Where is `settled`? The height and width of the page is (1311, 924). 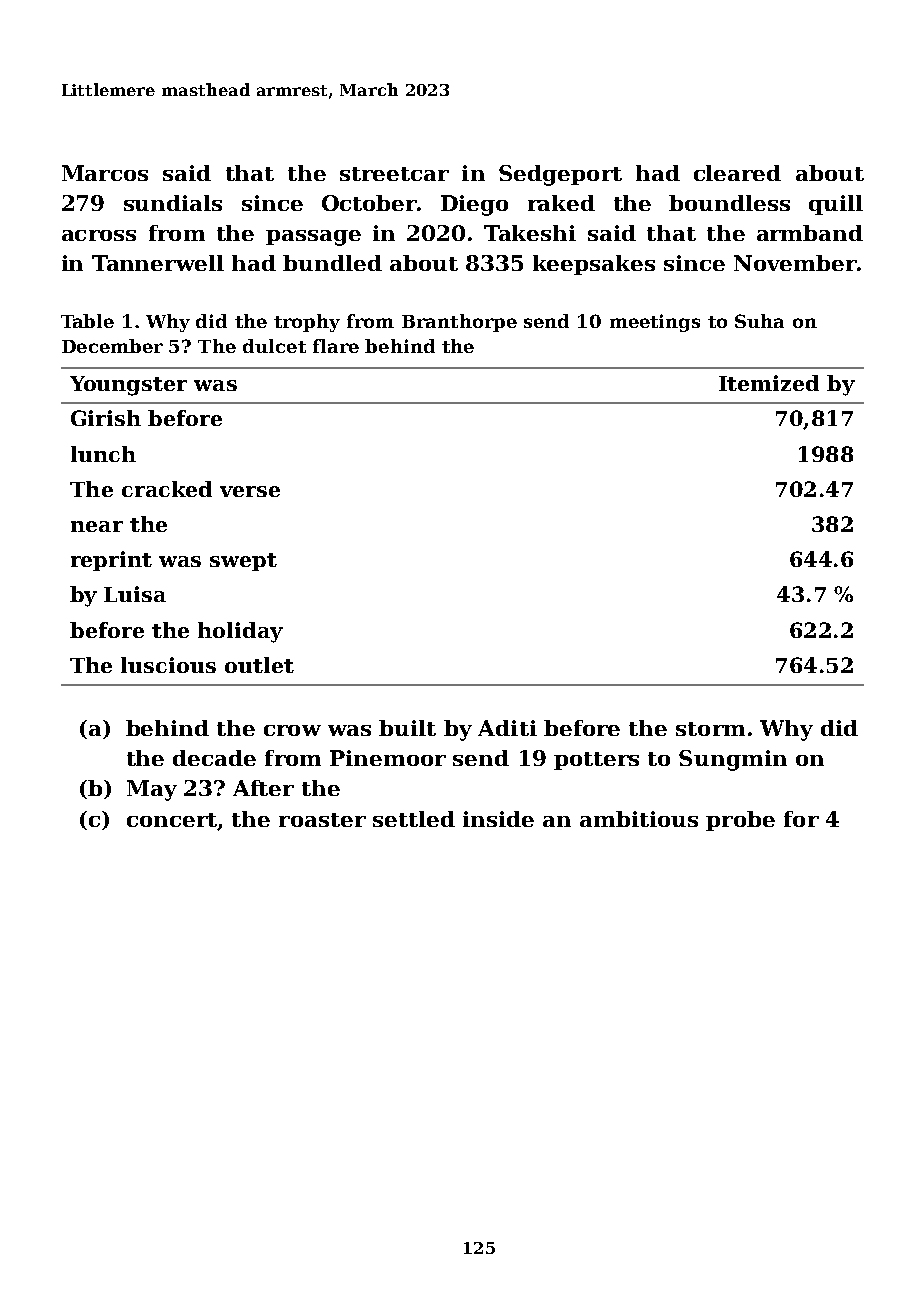
settled is located at coordinates (414, 819).
